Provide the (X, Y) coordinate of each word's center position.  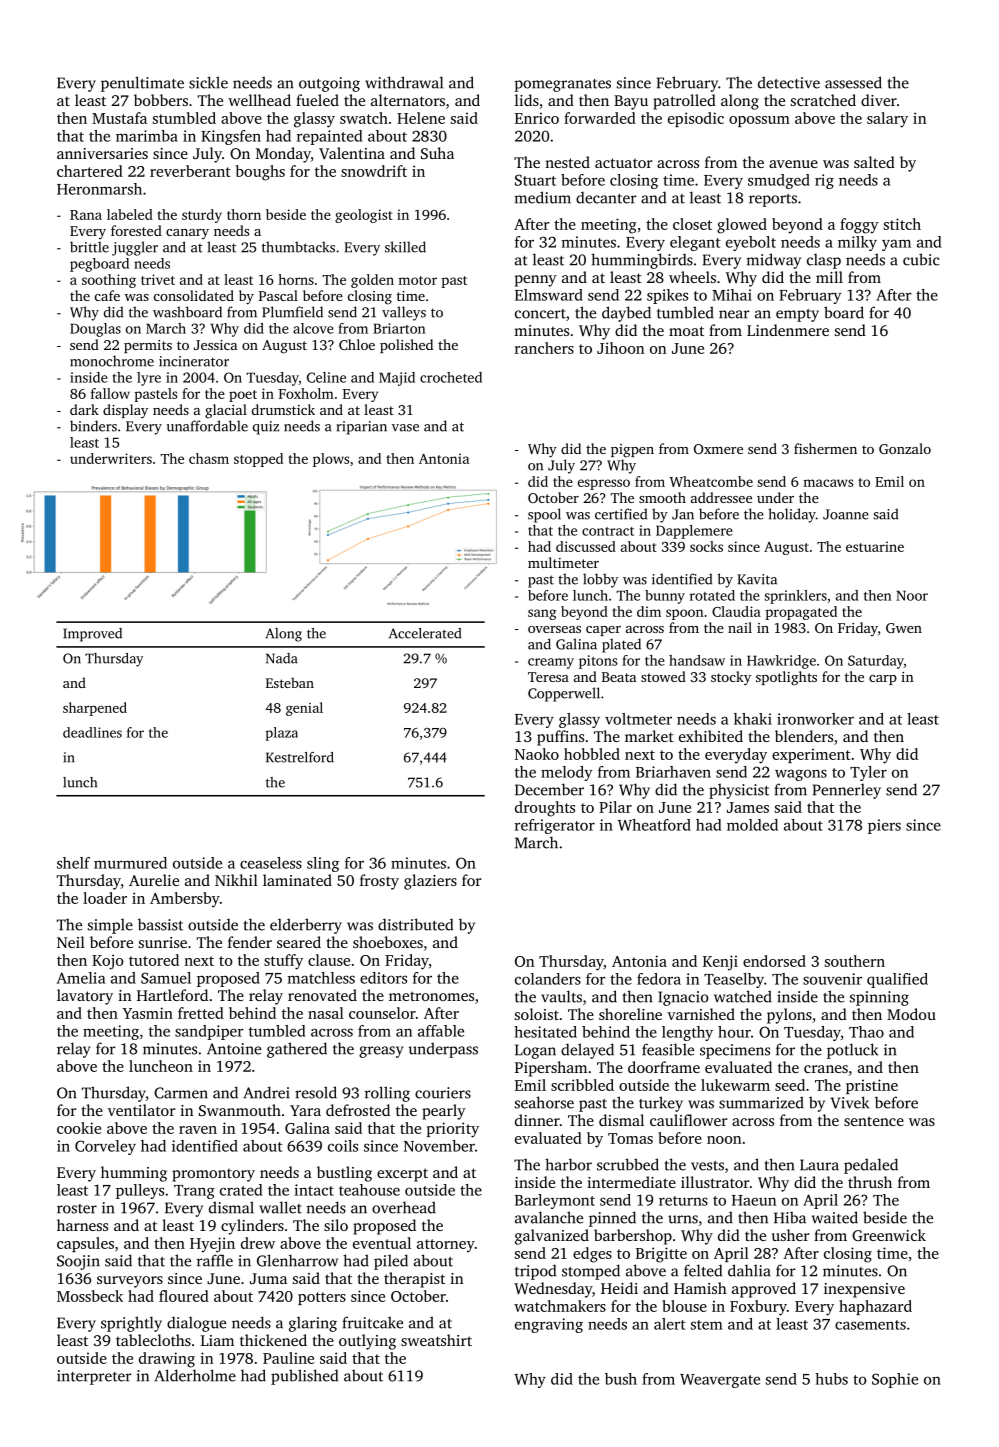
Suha (437, 153)
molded (752, 825)
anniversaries (102, 153)
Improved (92, 635)
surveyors (130, 1282)
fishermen (825, 448)
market (649, 736)
